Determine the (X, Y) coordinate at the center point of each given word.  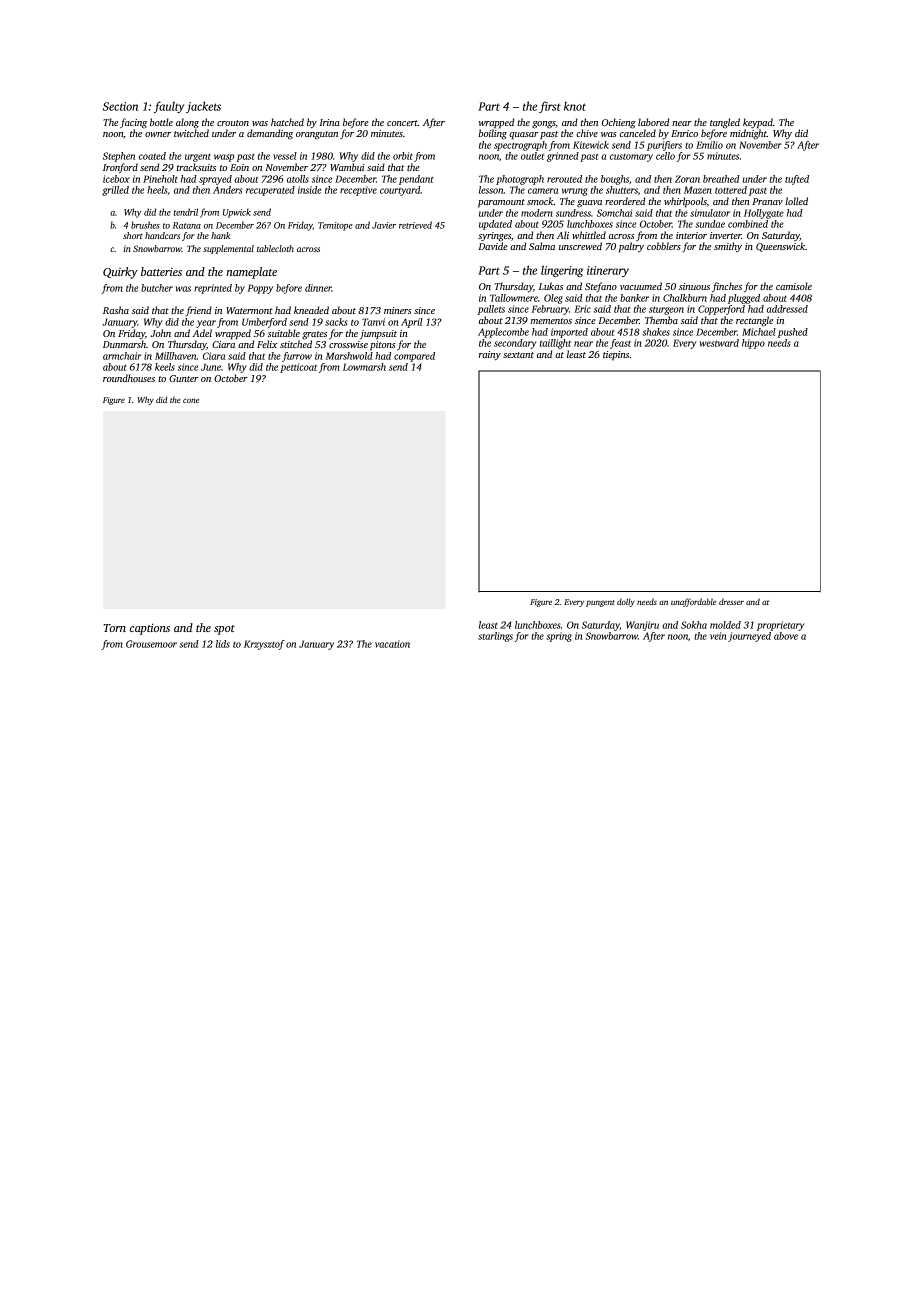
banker (634, 298)
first (550, 107)
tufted (797, 180)
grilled (115, 191)
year (206, 324)
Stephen (119, 157)
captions (150, 629)
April (412, 323)
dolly (626, 602)
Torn (114, 628)
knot (575, 106)
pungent (600, 603)
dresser (731, 602)
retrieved (415, 225)
